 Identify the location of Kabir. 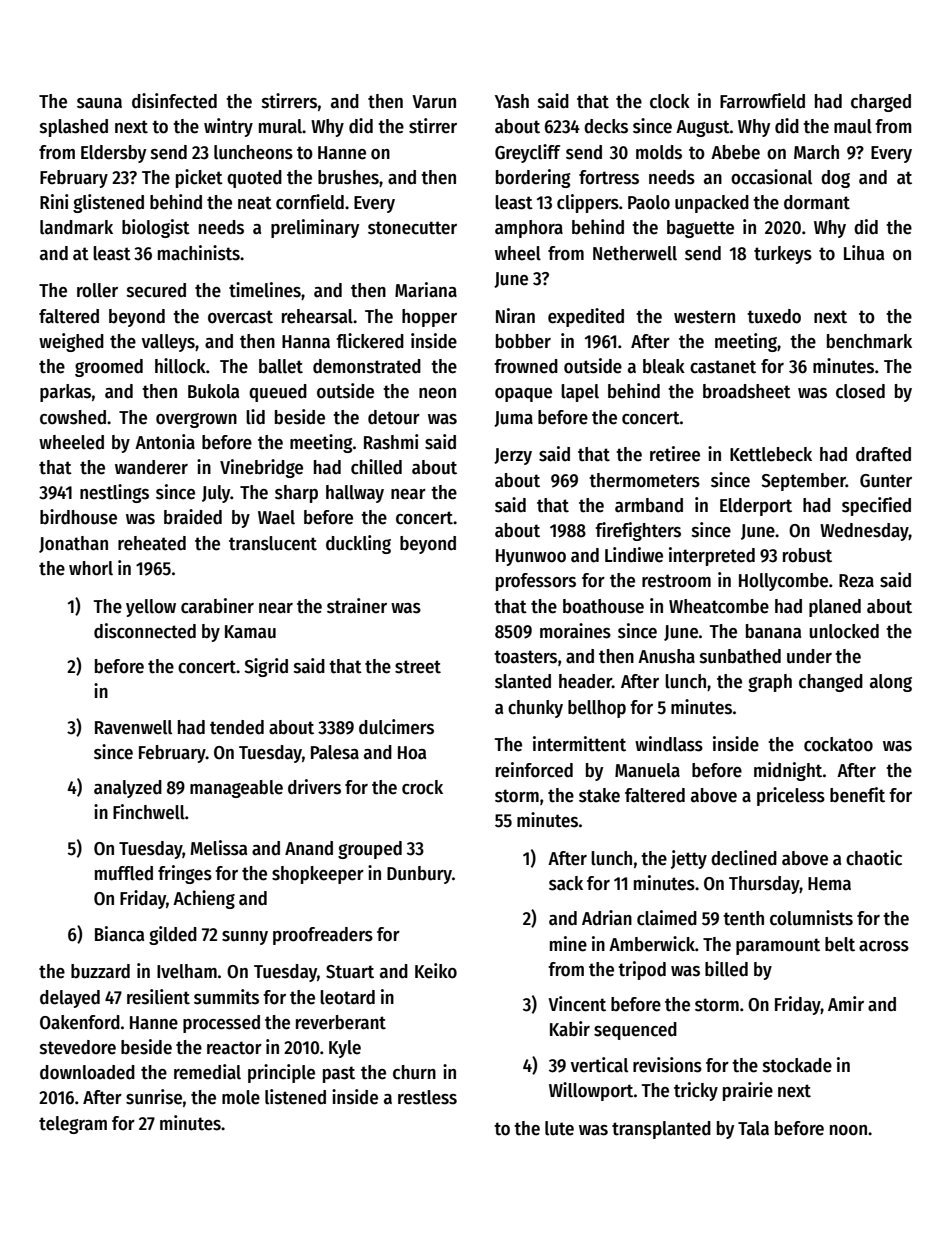
(570, 1029).
